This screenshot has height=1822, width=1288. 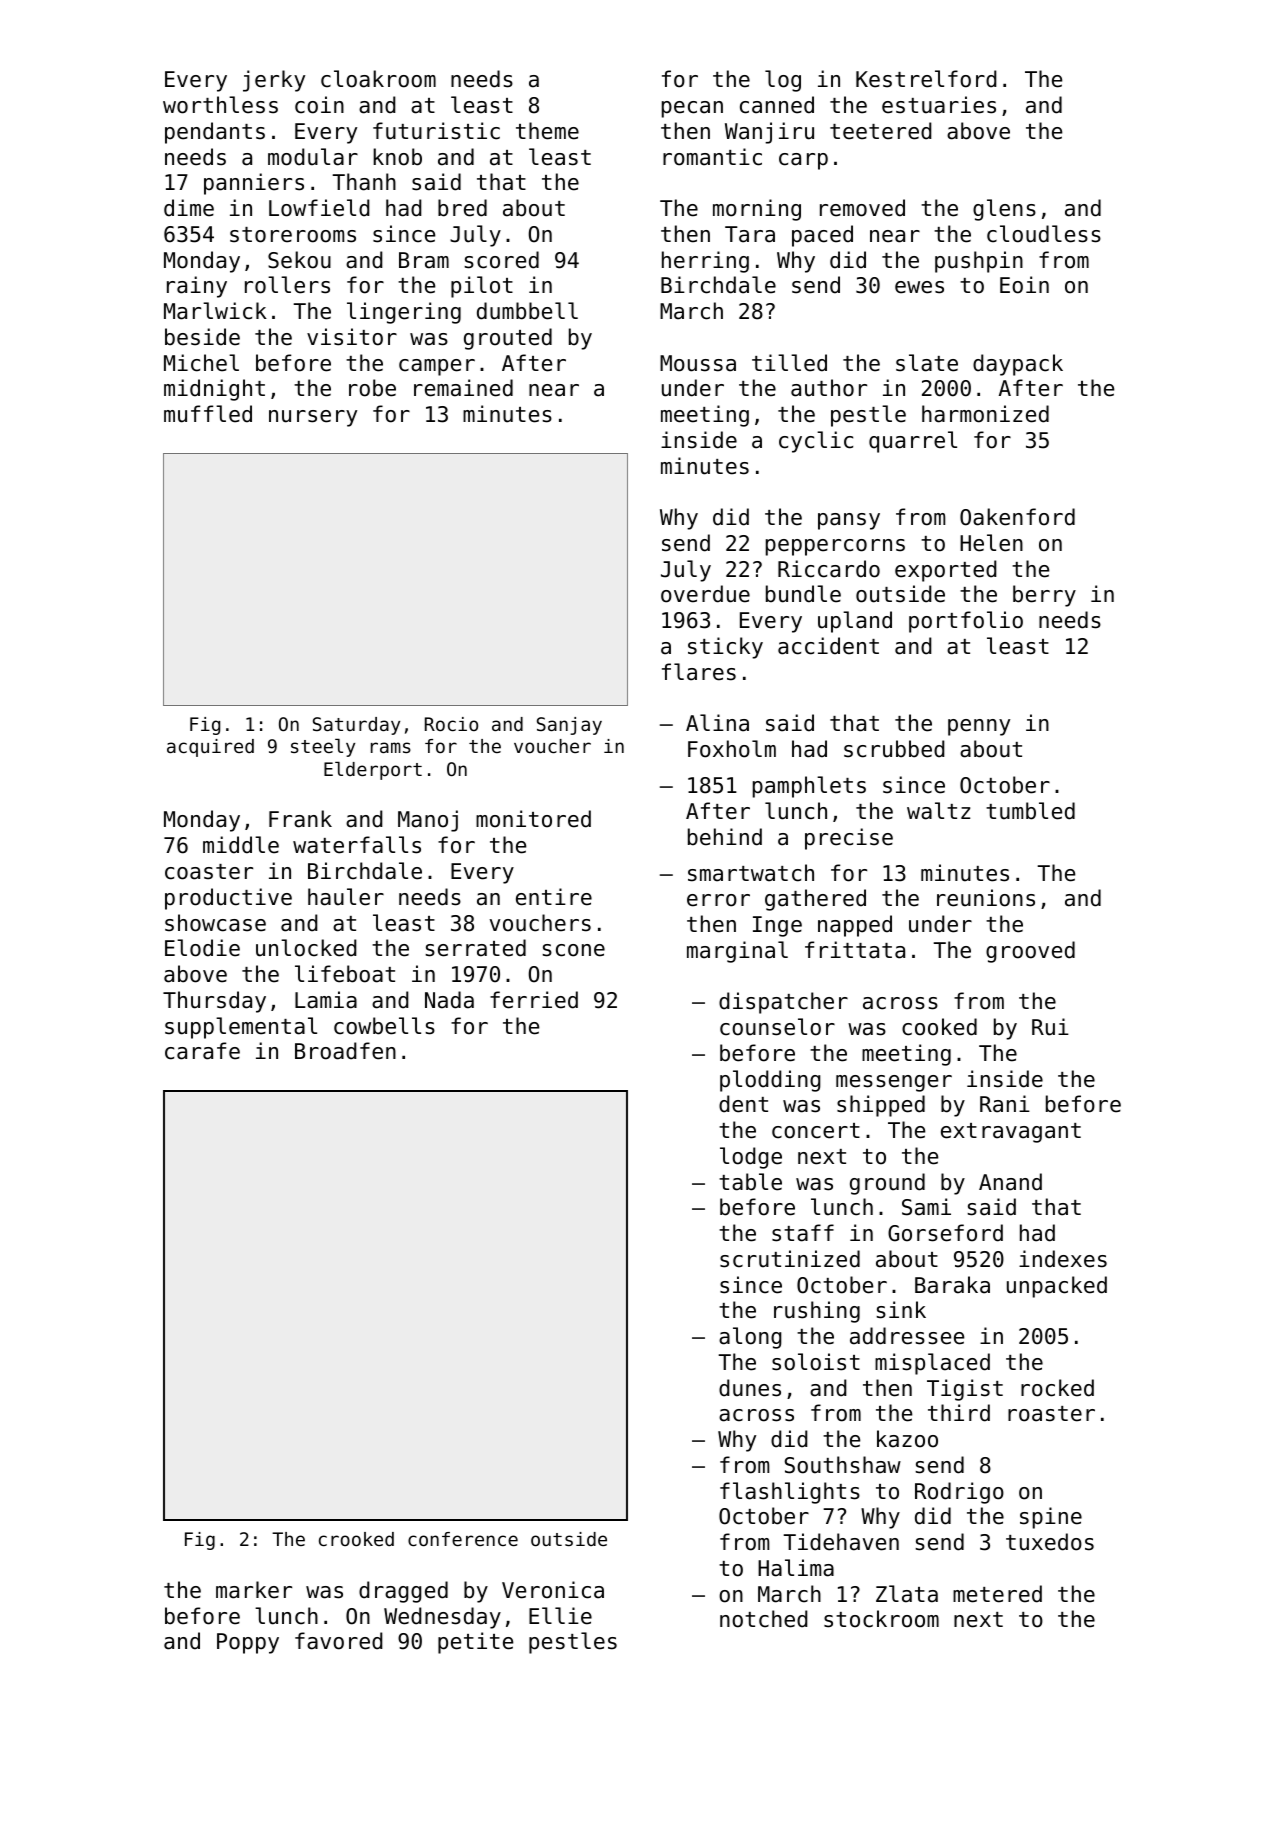 What do you see at coordinates (926, 79) in the screenshot?
I see `Kestrelford` at bounding box center [926, 79].
